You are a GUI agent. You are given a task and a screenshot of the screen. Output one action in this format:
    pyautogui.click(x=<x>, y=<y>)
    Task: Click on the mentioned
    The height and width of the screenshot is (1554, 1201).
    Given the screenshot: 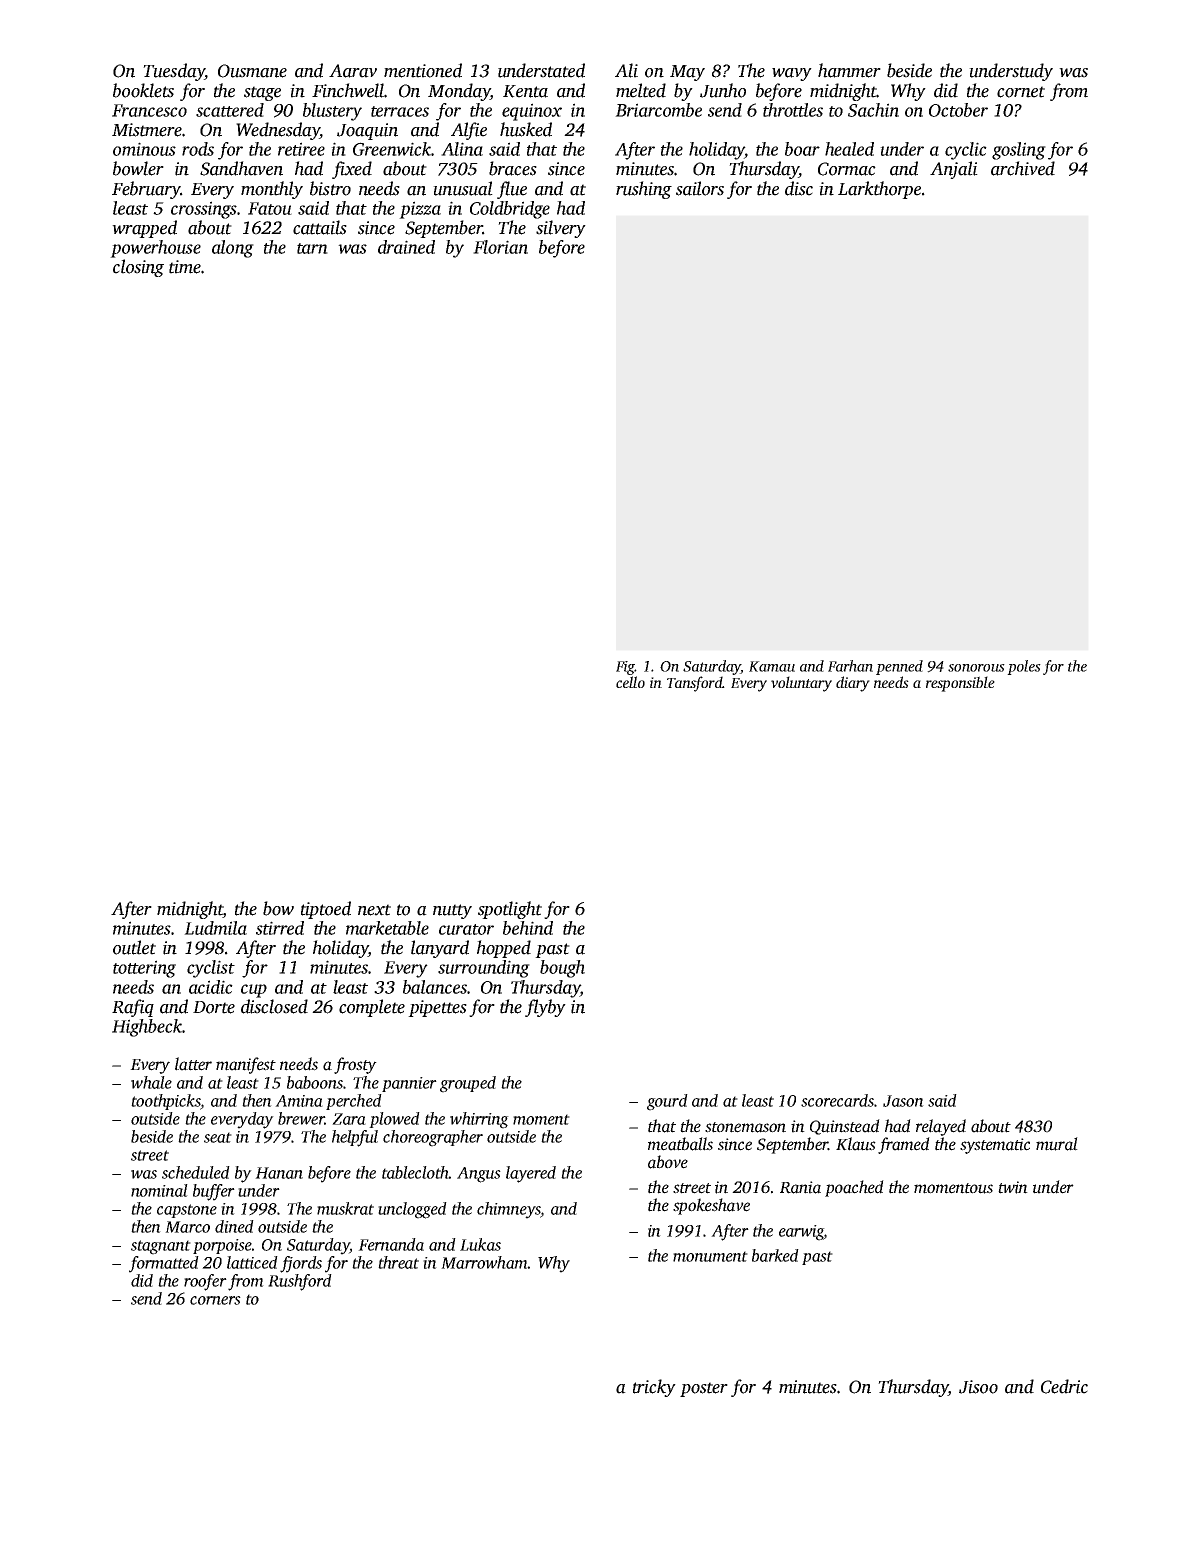 What is the action you would take?
    pyautogui.click(x=423, y=70)
